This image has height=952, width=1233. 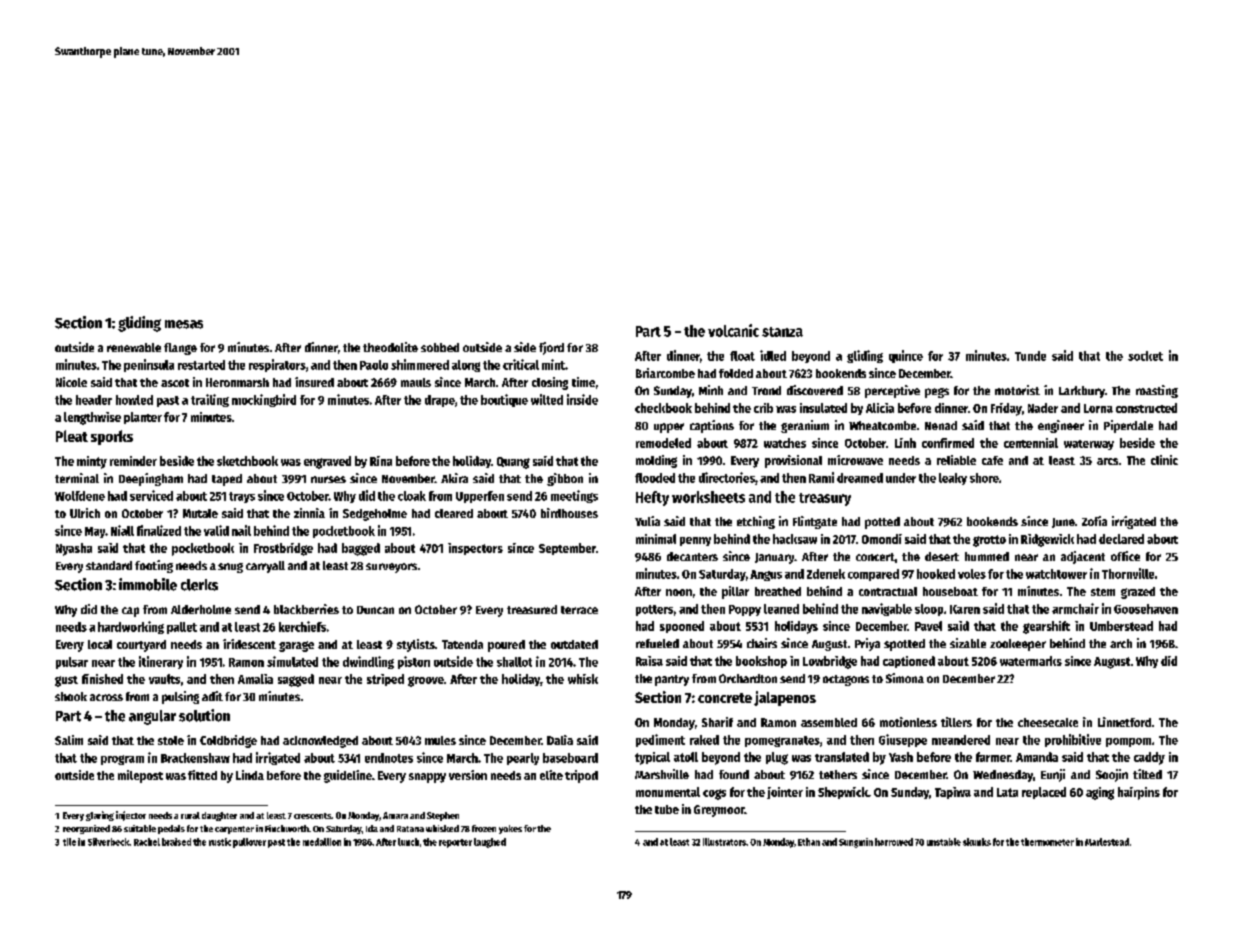 I want to click on immobile, so click(x=148, y=584).
